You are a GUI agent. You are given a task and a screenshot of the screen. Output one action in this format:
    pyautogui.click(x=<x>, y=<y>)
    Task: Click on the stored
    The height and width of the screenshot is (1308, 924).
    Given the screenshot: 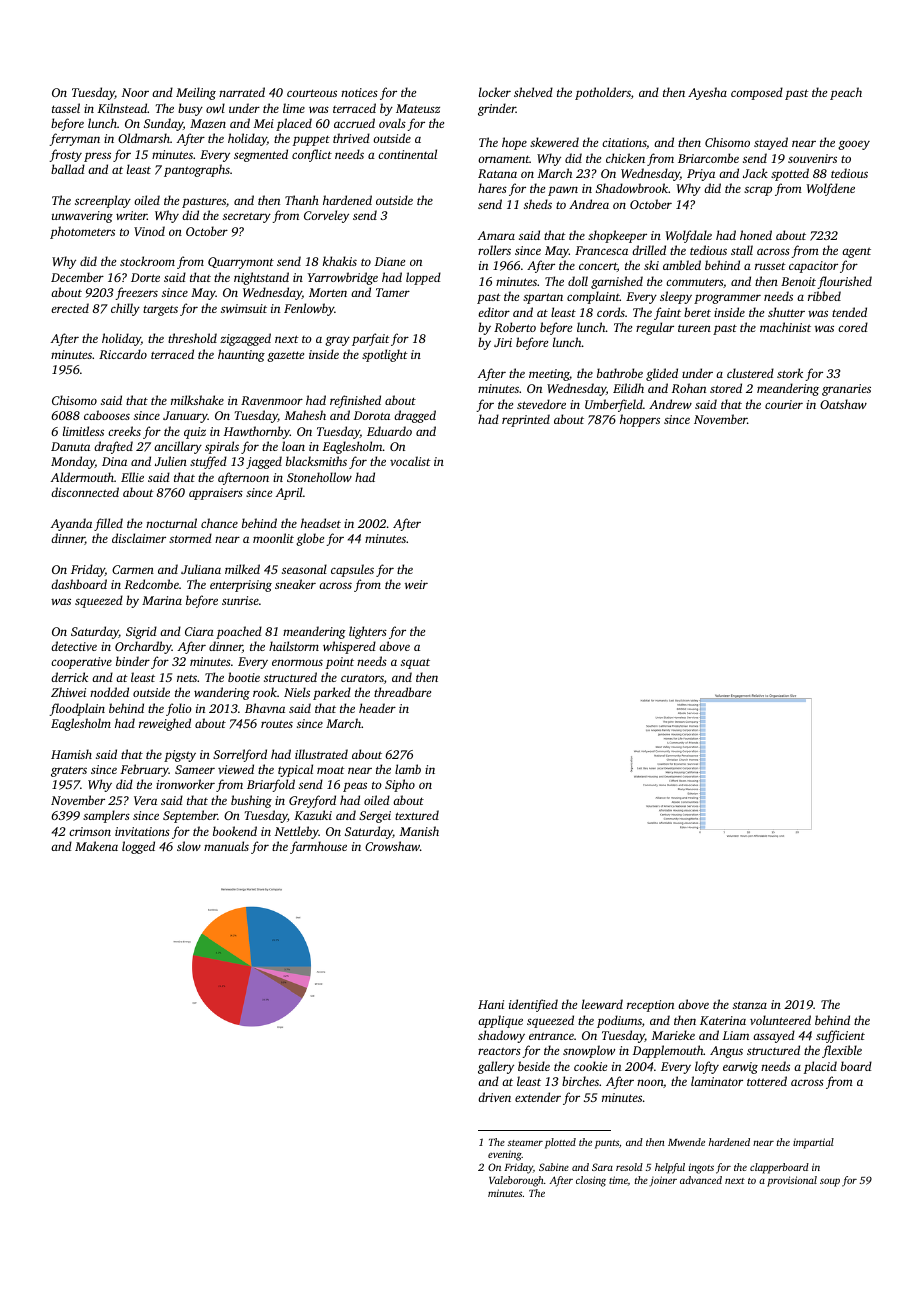 What is the action you would take?
    pyautogui.click(x=726, y=388)
